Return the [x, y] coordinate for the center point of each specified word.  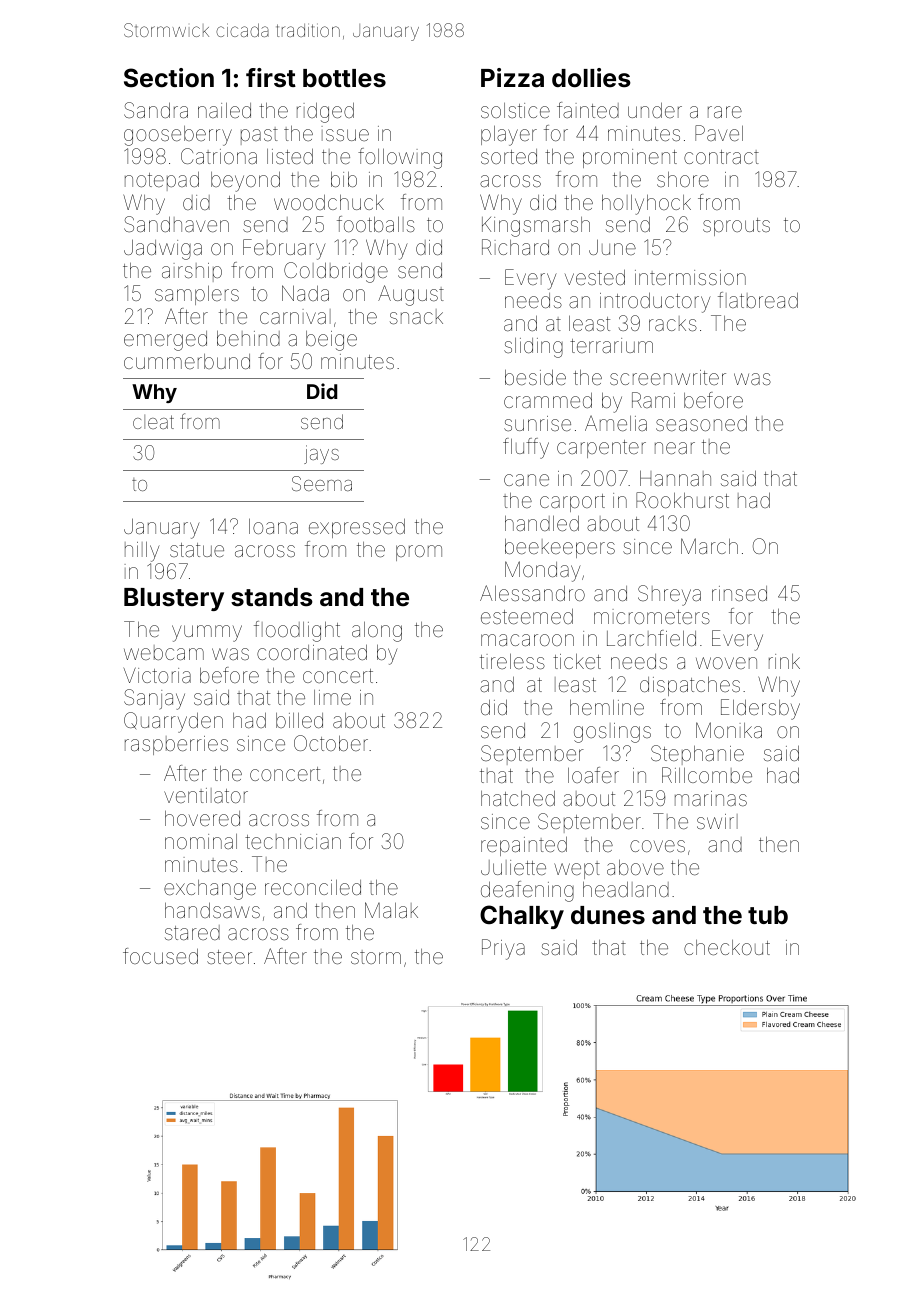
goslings [612, 733]
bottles [344, 78]
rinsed [739, 593]
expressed [357, 528]
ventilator [206, 795]
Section [169, 78]
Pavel [719, 133]
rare [725, 112]
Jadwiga [163, 249]
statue [197, 550]
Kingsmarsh [536, 227]
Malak [391, 910]
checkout [727, 947]
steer [229, 957]
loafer [593, 775]
